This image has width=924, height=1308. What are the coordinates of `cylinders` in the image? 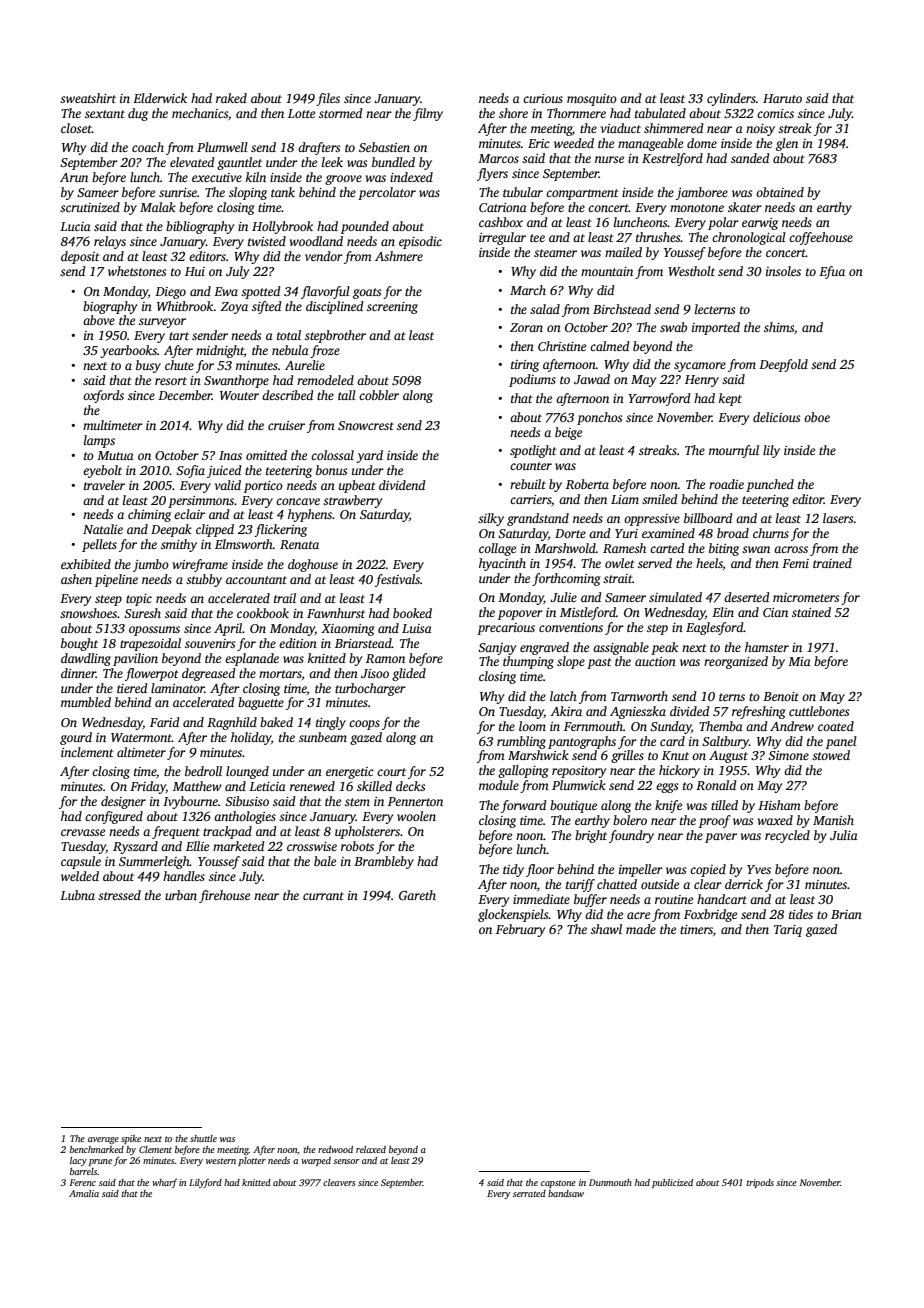 It's located at (731, 99).
